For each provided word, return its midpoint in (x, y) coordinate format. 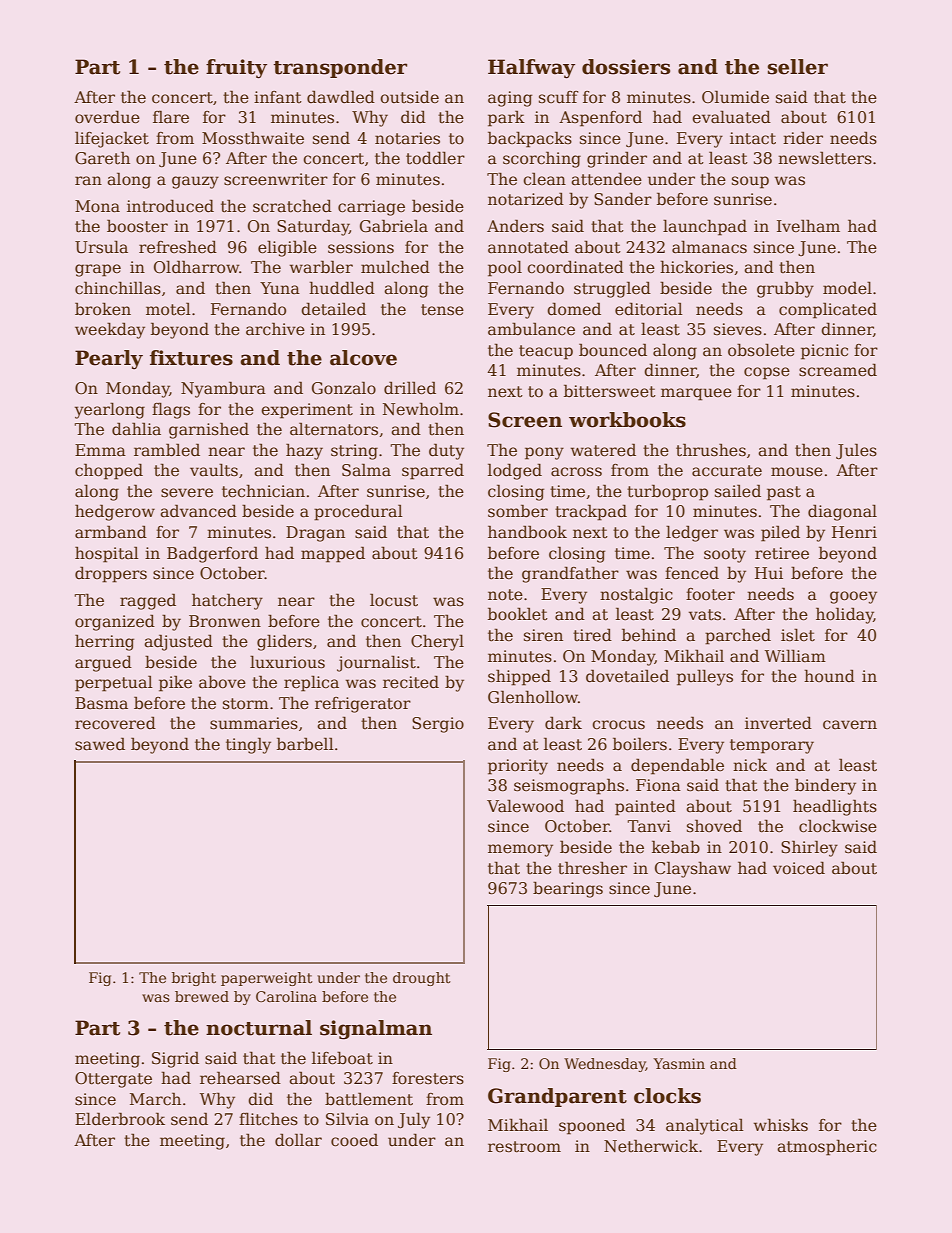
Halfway (531, 69)
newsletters (825, 158)
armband (111, 532)
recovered (115, 723)
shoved (714, 825)
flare (171, 116)
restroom (524, 1147)
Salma (366, 470)
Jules (856, 451)
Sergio (438, 725)
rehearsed (240, 1078)
